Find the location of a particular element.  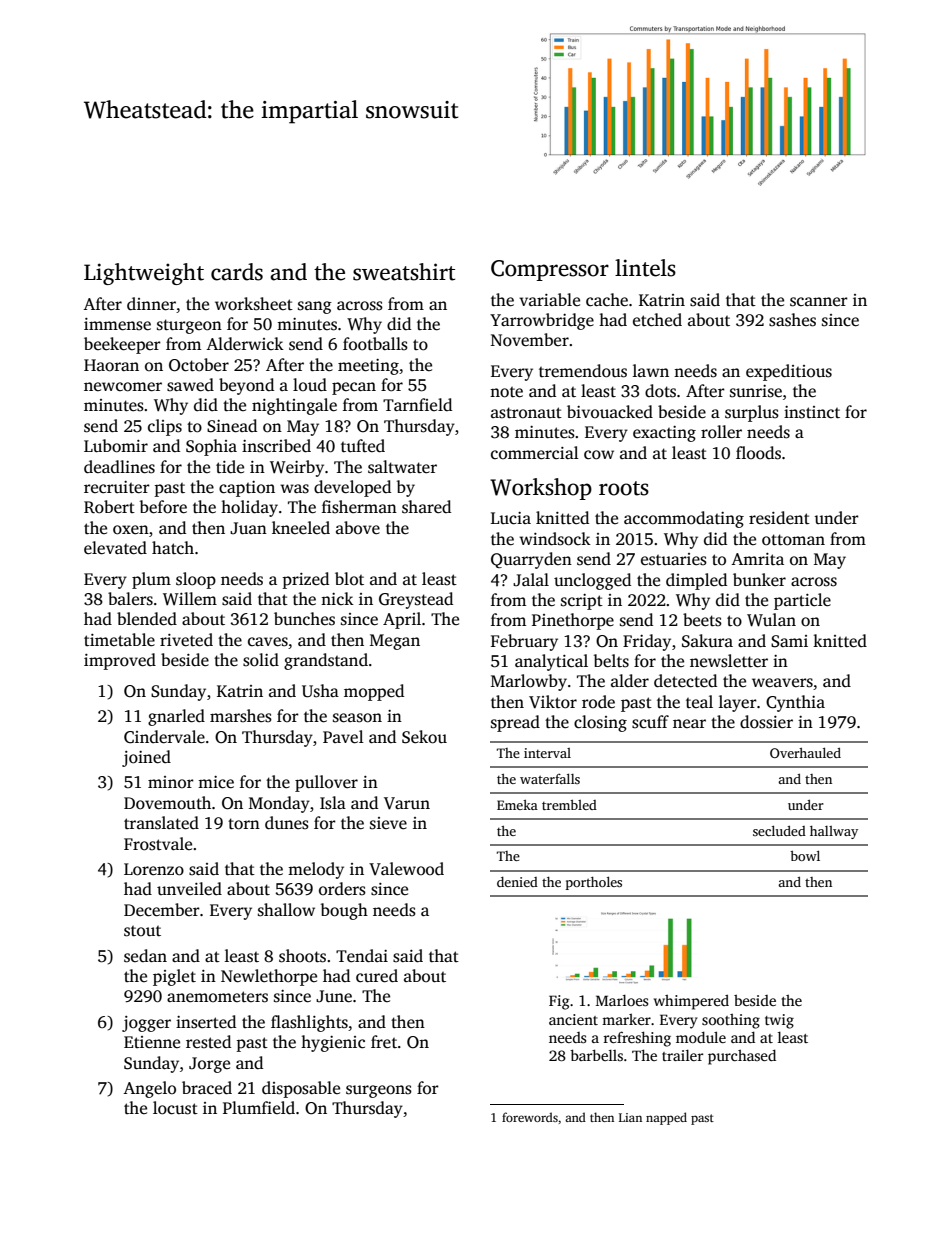

sieve is located at coordinates (388, 823).
